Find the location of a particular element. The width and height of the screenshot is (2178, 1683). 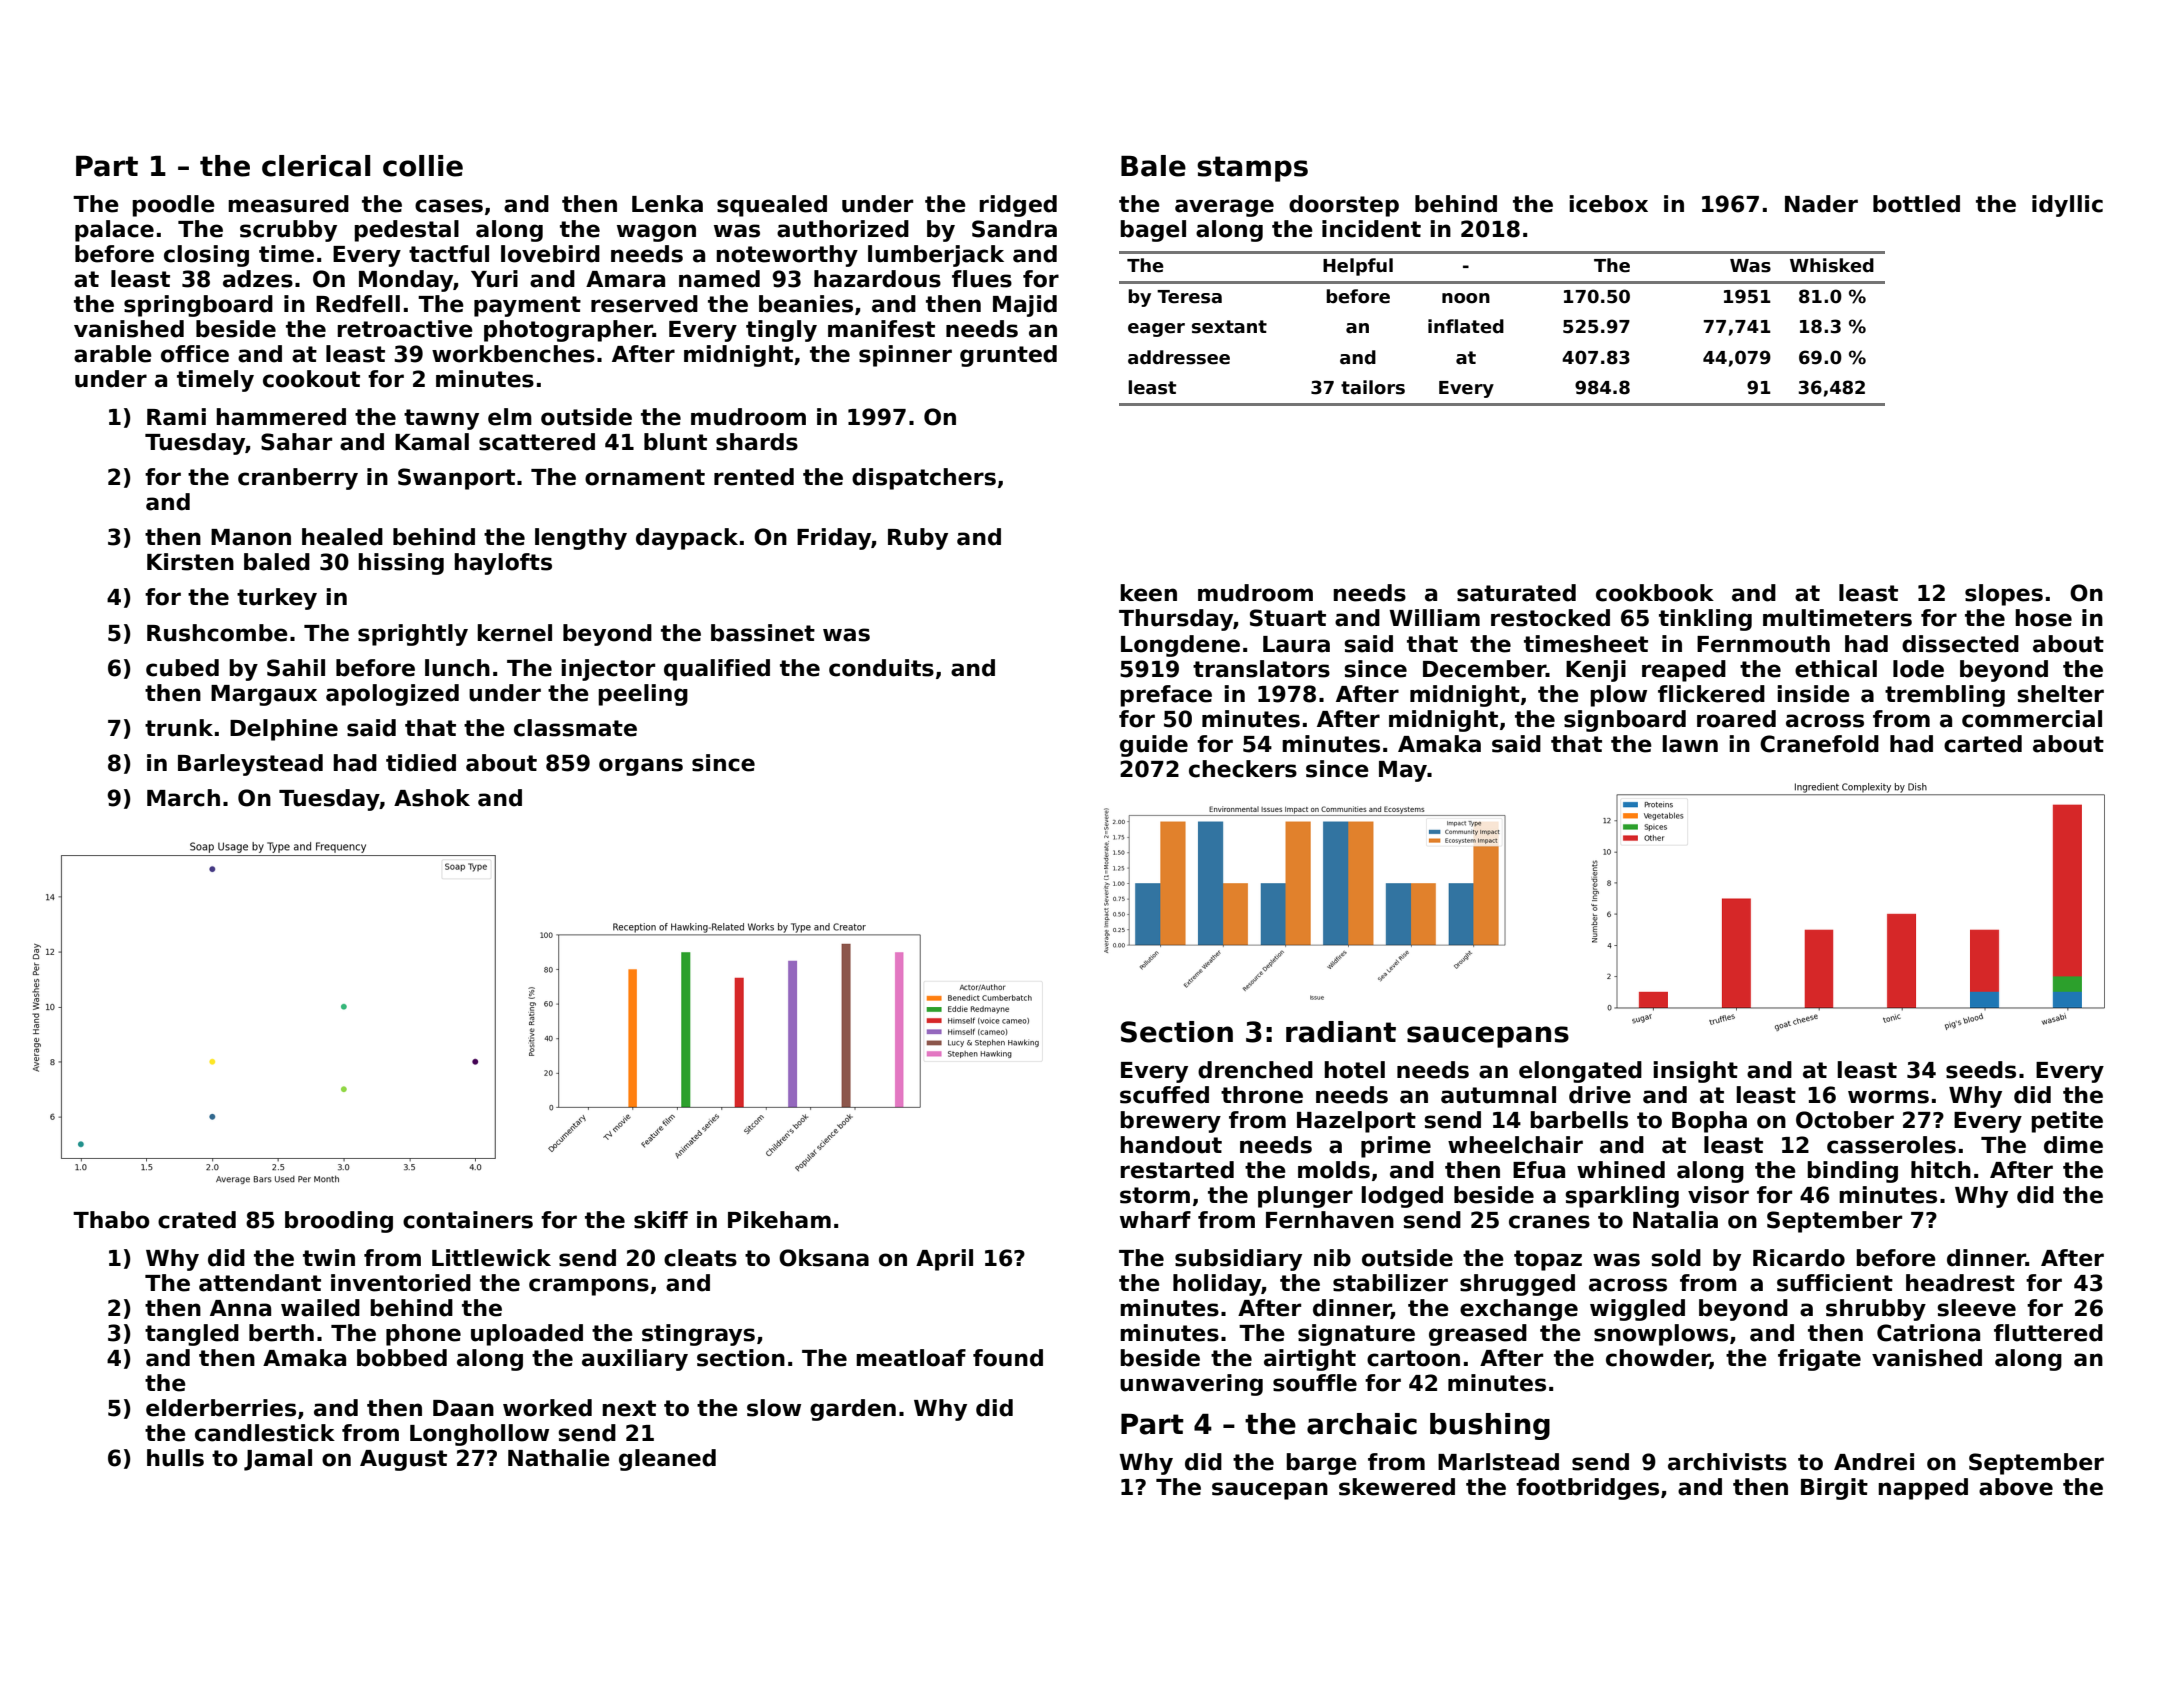

insight is located at coordinates (1695, 1072).
